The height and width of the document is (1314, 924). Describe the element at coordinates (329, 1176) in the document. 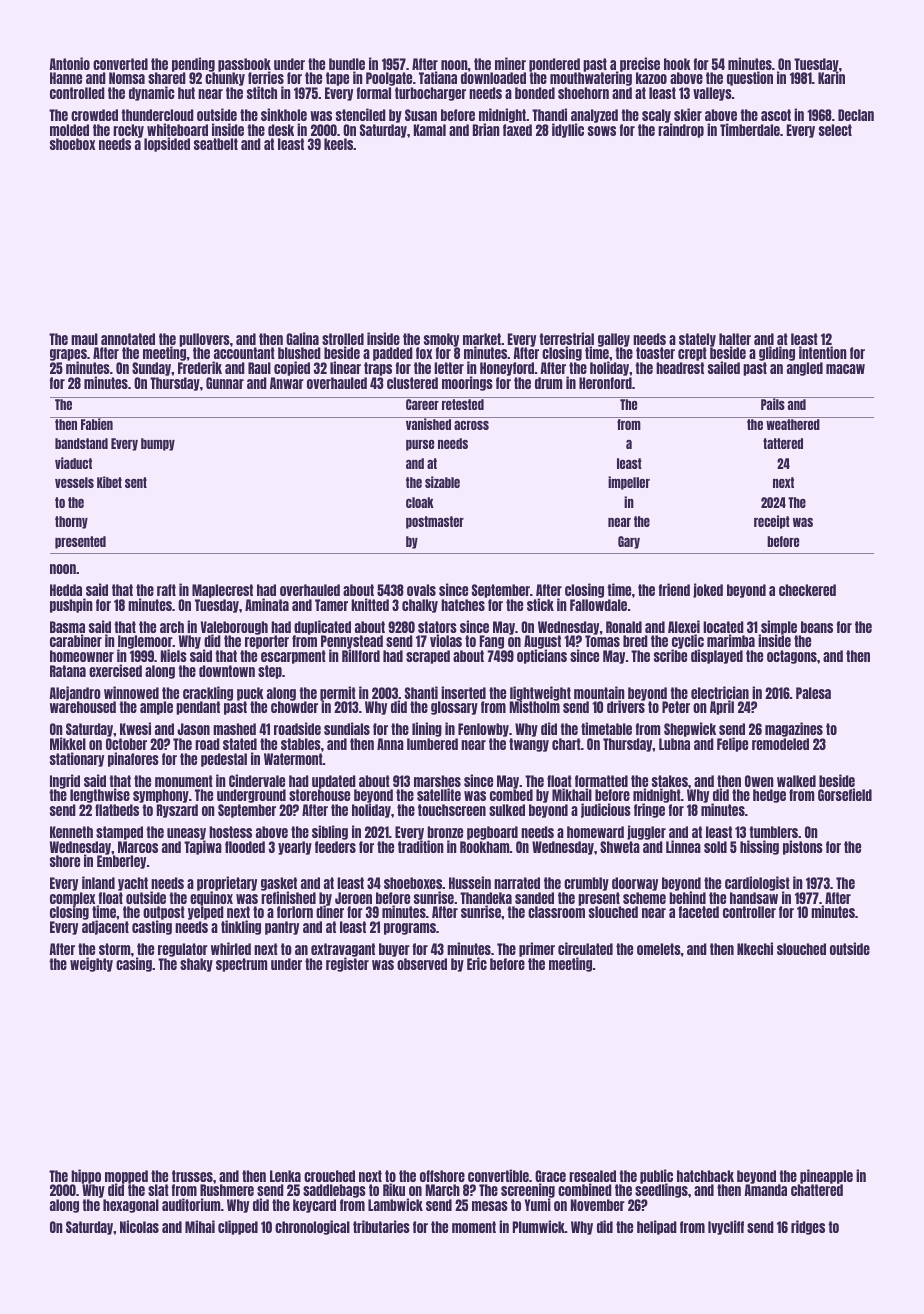

I see `crouched` at that location.
